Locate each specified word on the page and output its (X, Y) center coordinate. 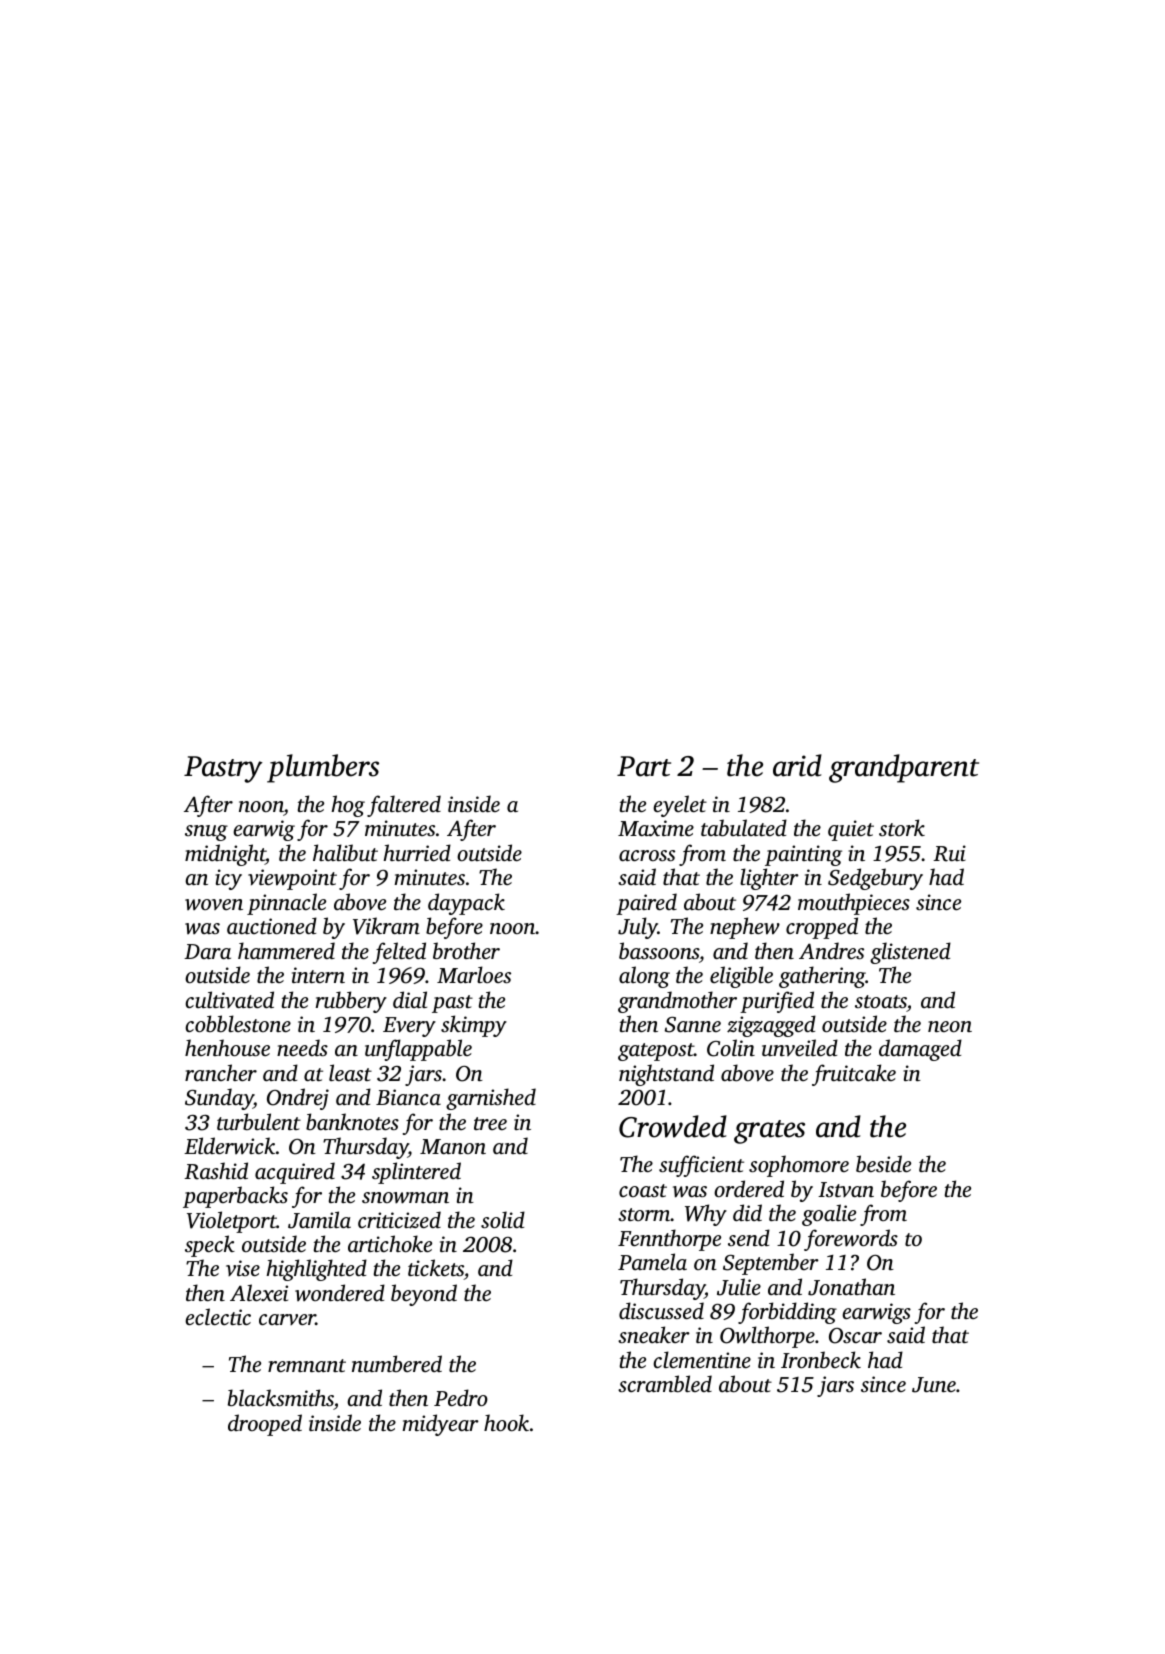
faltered (404, 806)
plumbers (323, 768)
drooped (265, 1425)
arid (797, 765)
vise (243, 1268)
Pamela (652, 1261)
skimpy (474, 1026)
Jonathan (851, 1287)
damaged (920, 1050)
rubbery (351, 1002)
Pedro (461, 1397)
